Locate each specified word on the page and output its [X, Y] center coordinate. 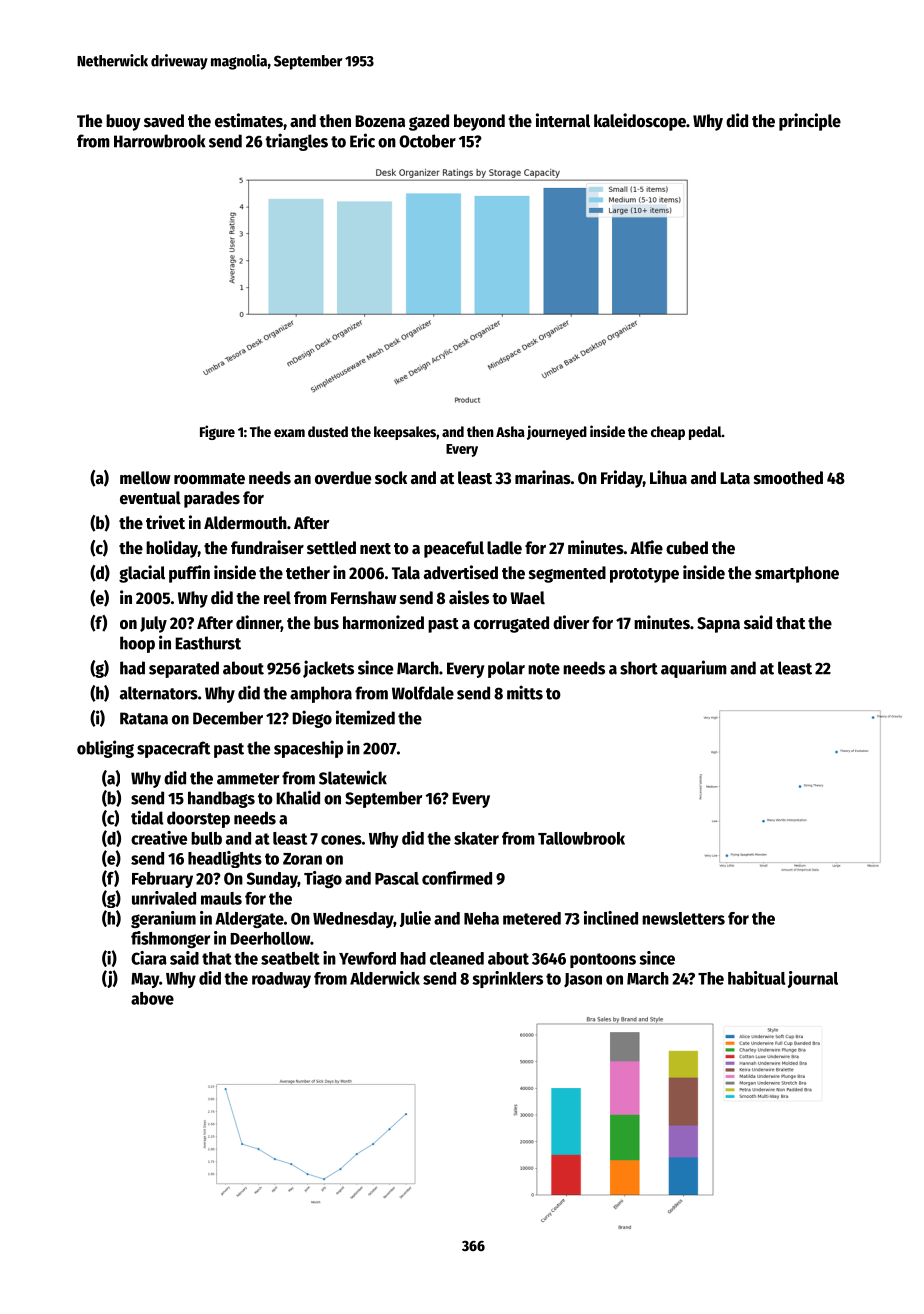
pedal [705, 433]
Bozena [380, 121]
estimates [249, 120]
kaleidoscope [640, 122]
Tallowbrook [581, 838]
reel [277, 598]
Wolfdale [423, 693]
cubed [687, 548]
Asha [510, 431]
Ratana [144, 718]
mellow [145, 478]
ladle [504, 548]
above [152, 998]
